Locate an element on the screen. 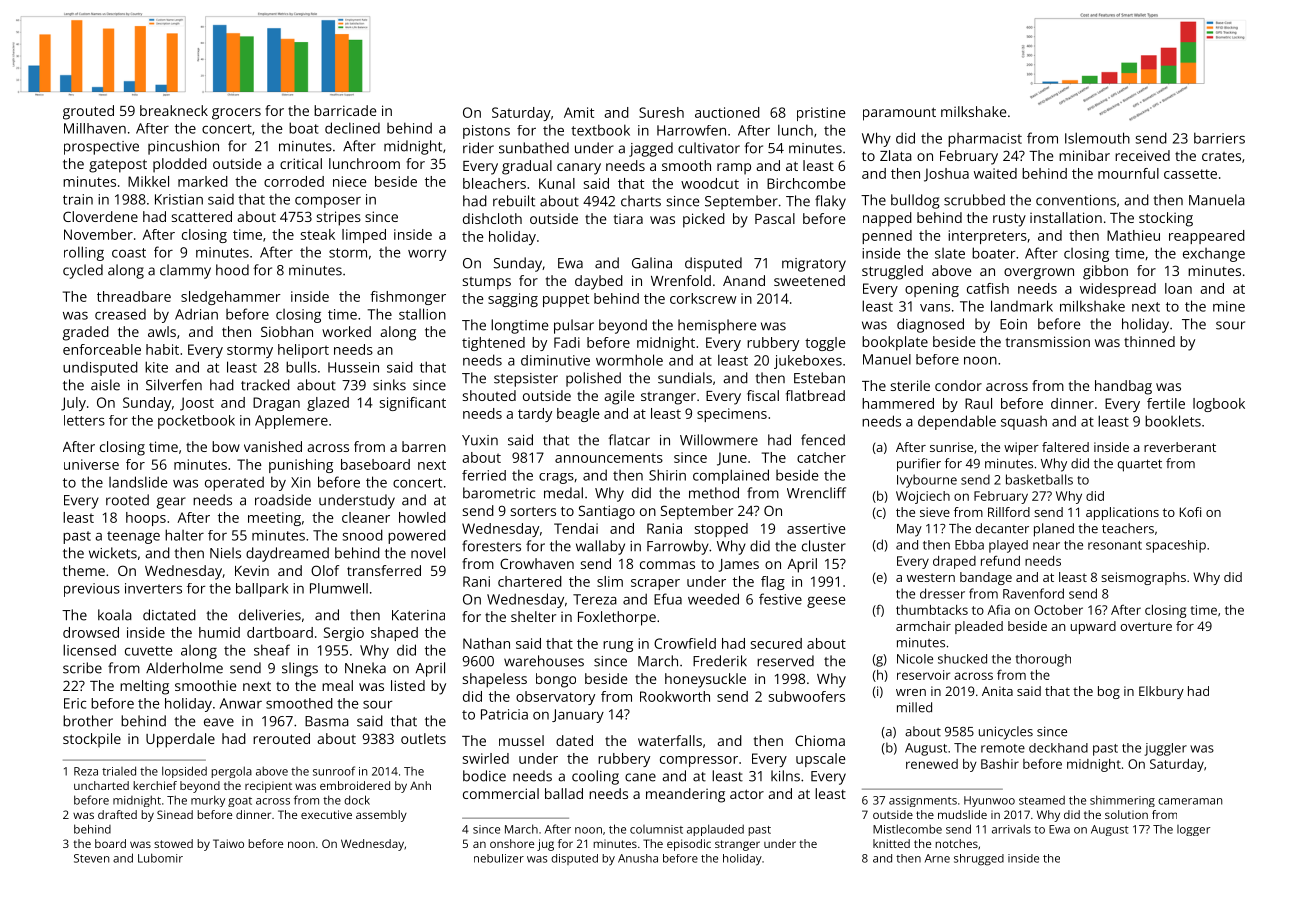 The image size is (1308, 924). barriers is located at coordinates (1219, 138).
